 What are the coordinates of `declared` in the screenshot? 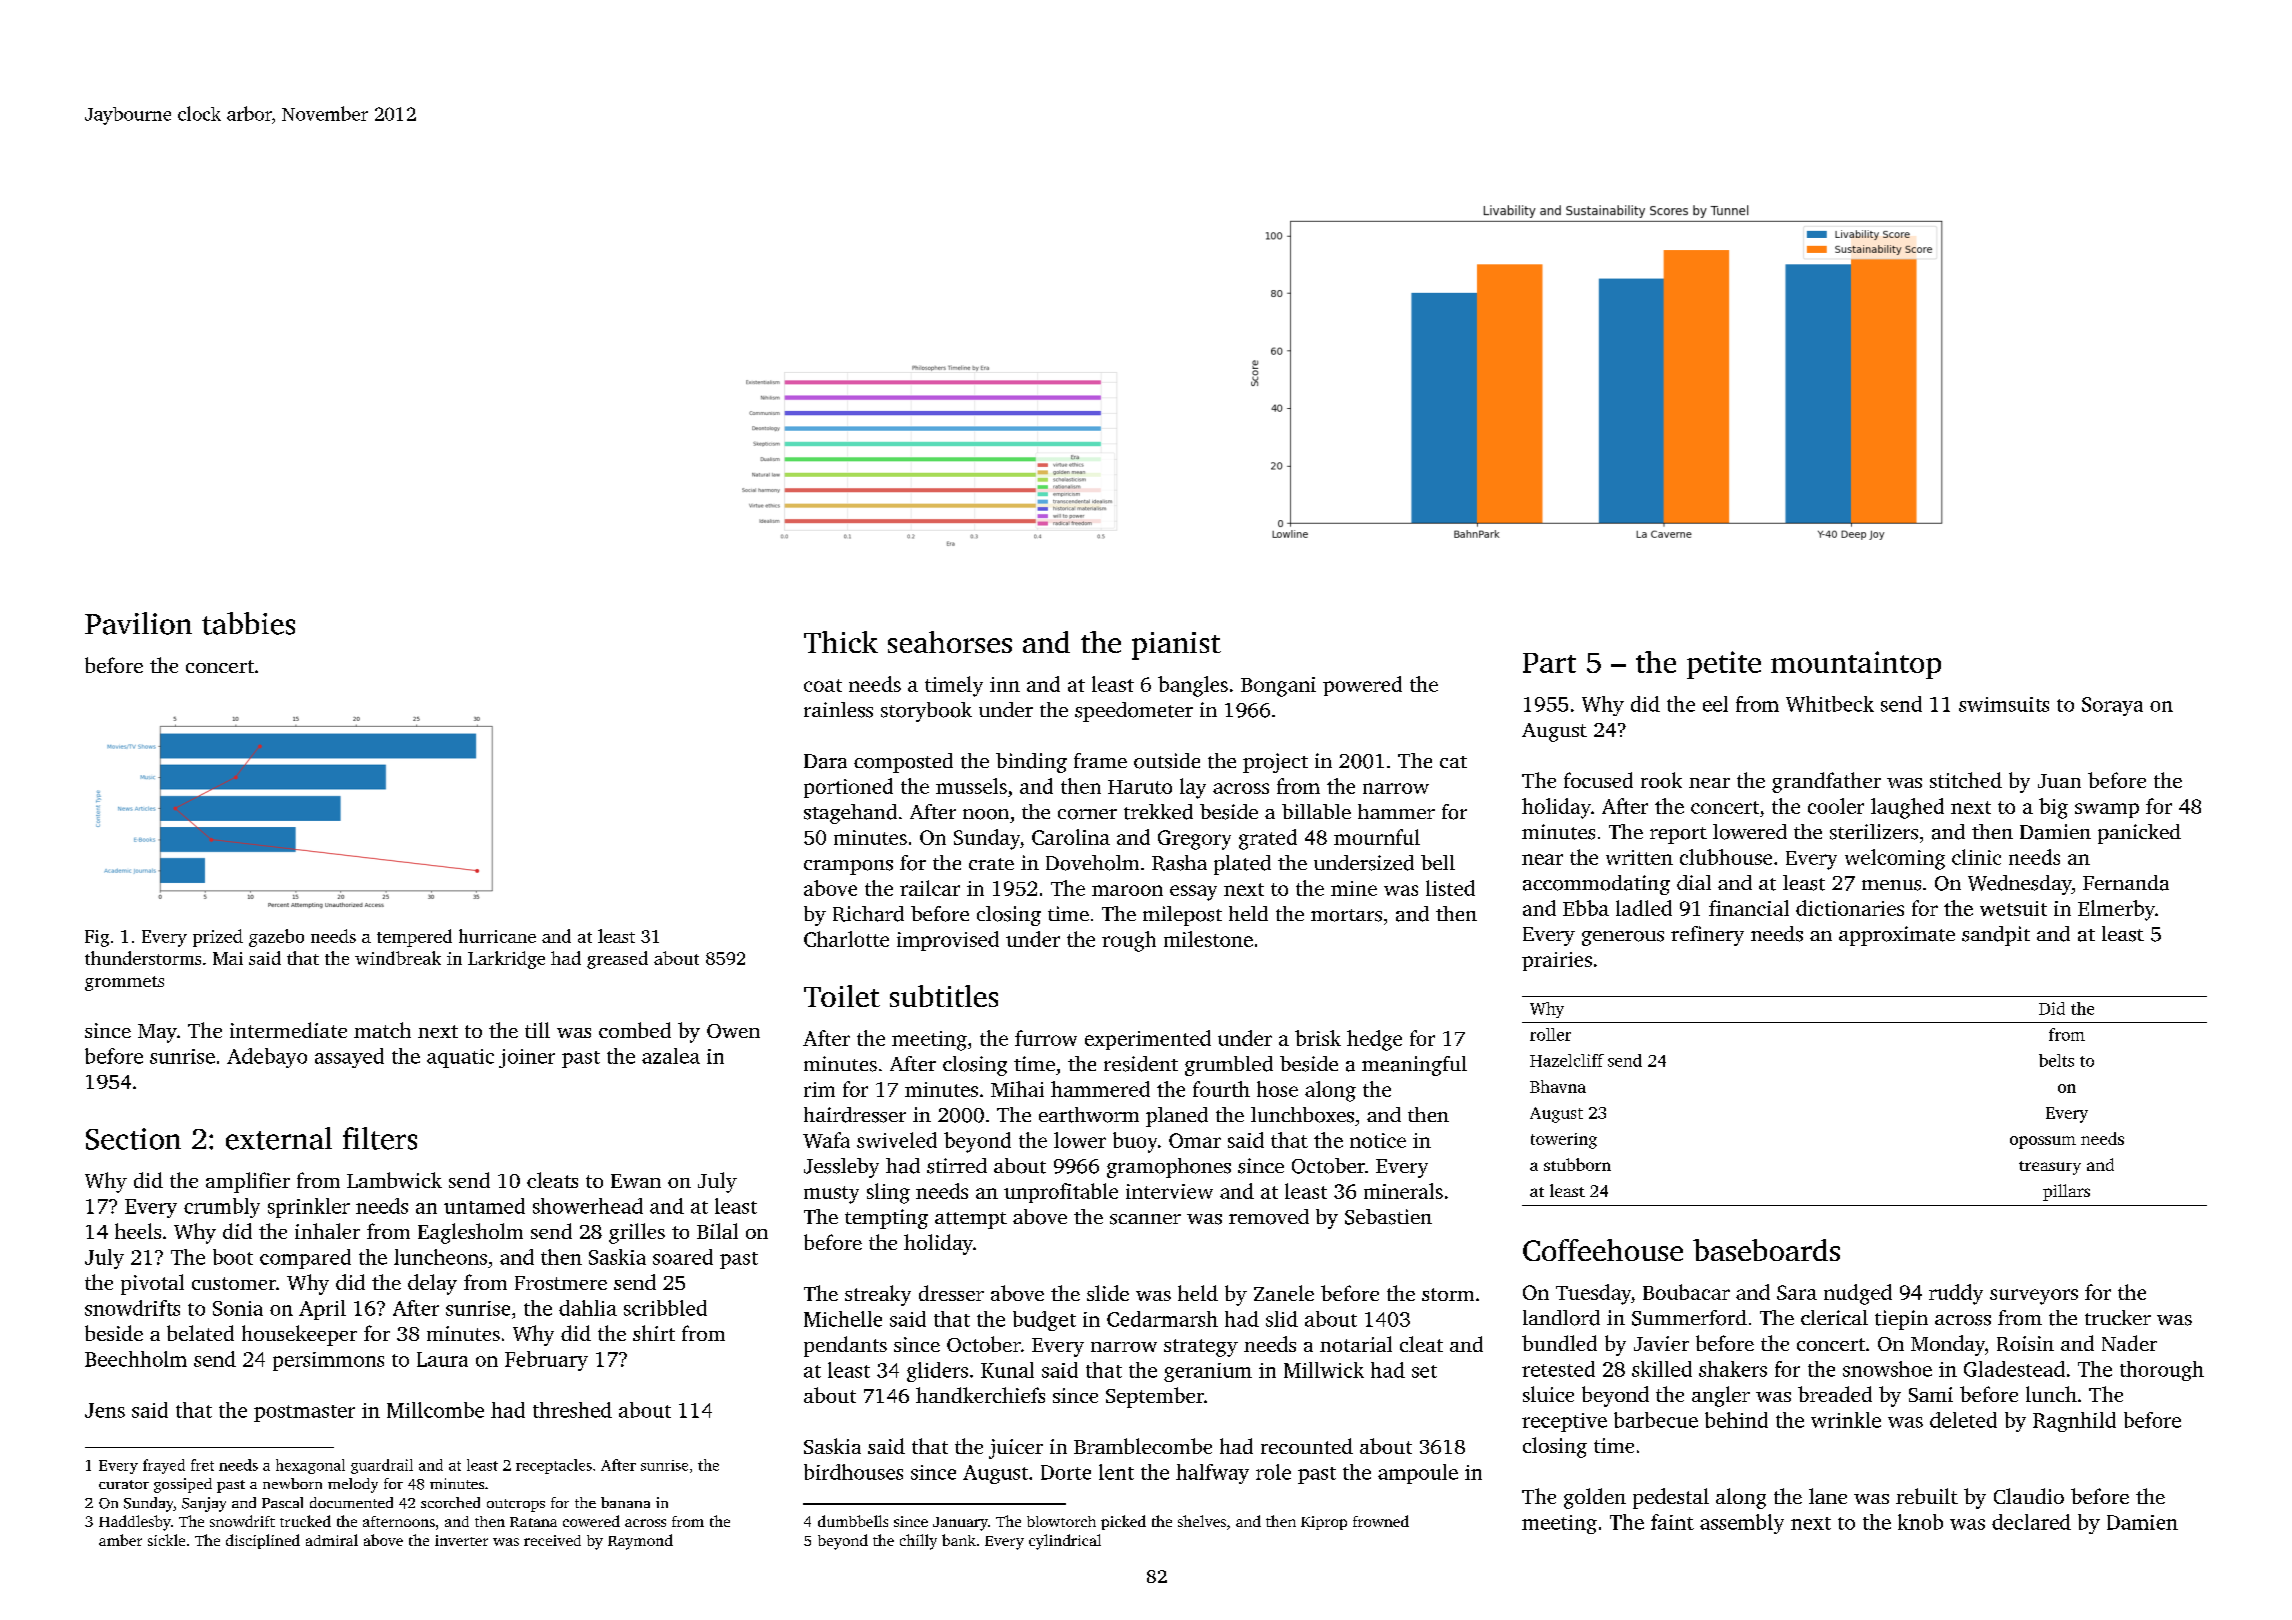 It's located at (2031, 1522).
